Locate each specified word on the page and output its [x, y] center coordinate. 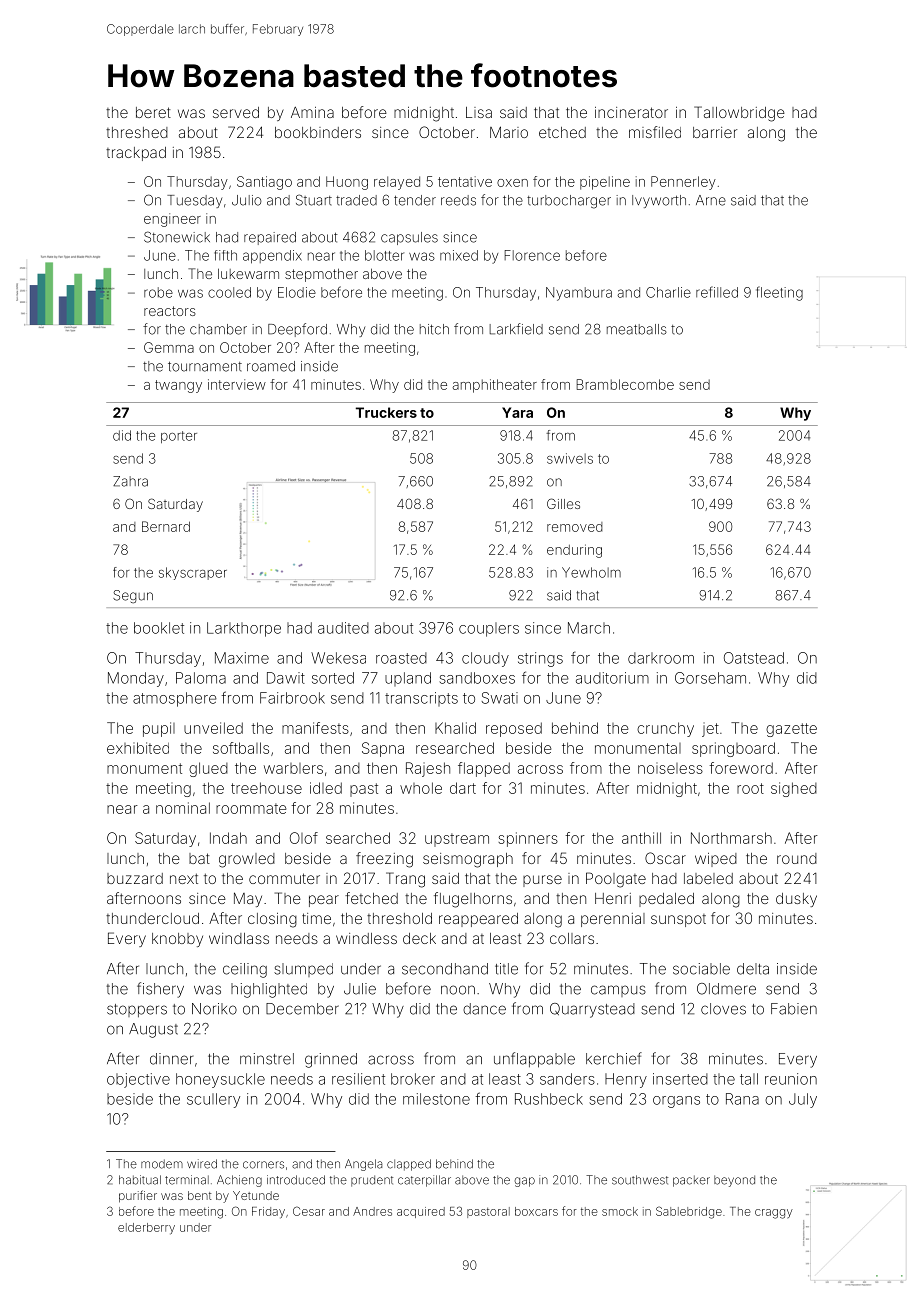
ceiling [245, 970]
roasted [401, 658]
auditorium [612, 678]
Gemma [169, 347]
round [797, 858]
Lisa [479, 112]
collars [572, 938]
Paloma [201, 678]
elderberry [146, 1229]
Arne [711, 200]
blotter [384, 255]
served [236, 112]
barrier [715, 132]
